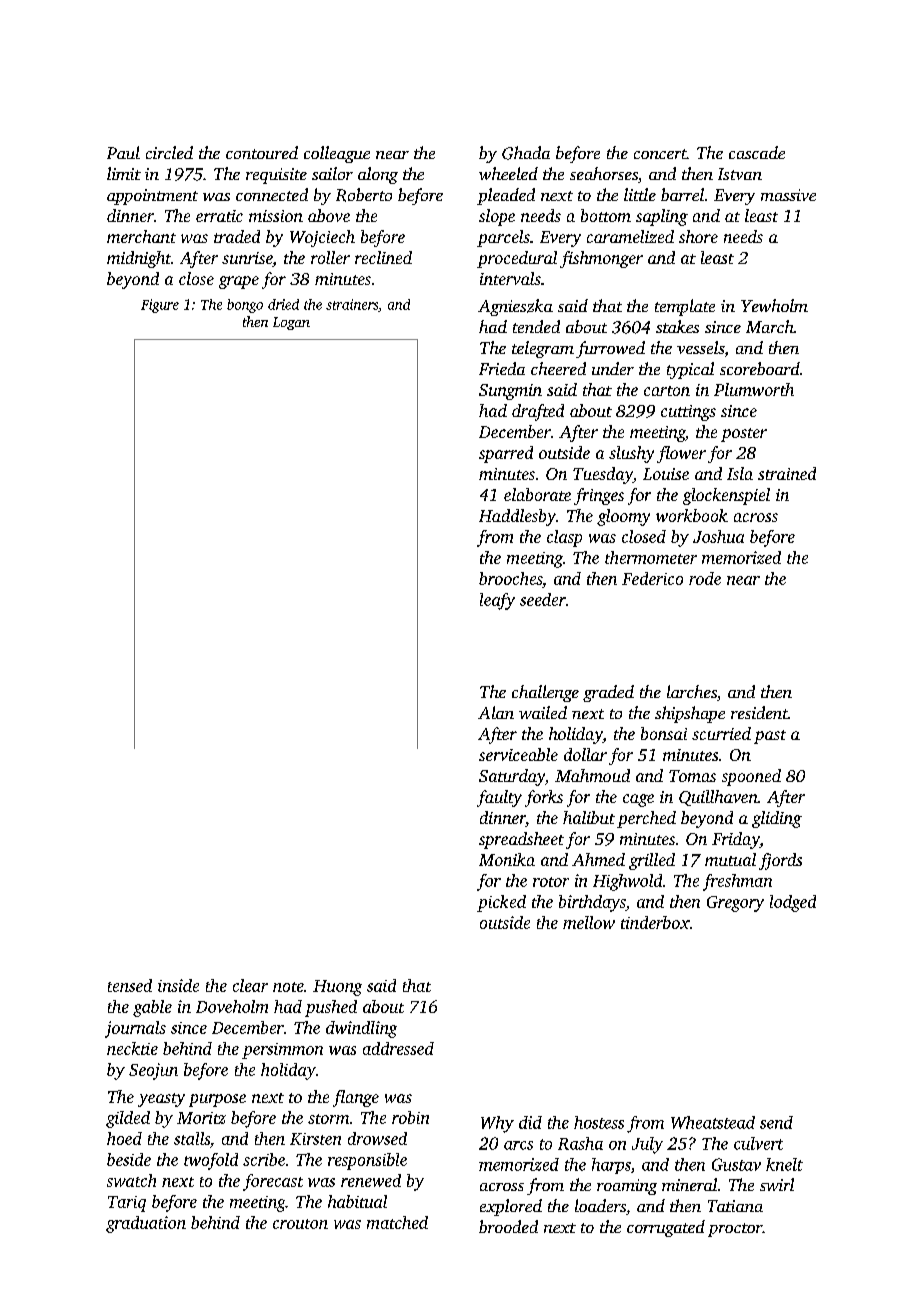 Image resolution: width=924 pixels, height=1314 pixels. I want to click on seeder, so click(543, 599).
